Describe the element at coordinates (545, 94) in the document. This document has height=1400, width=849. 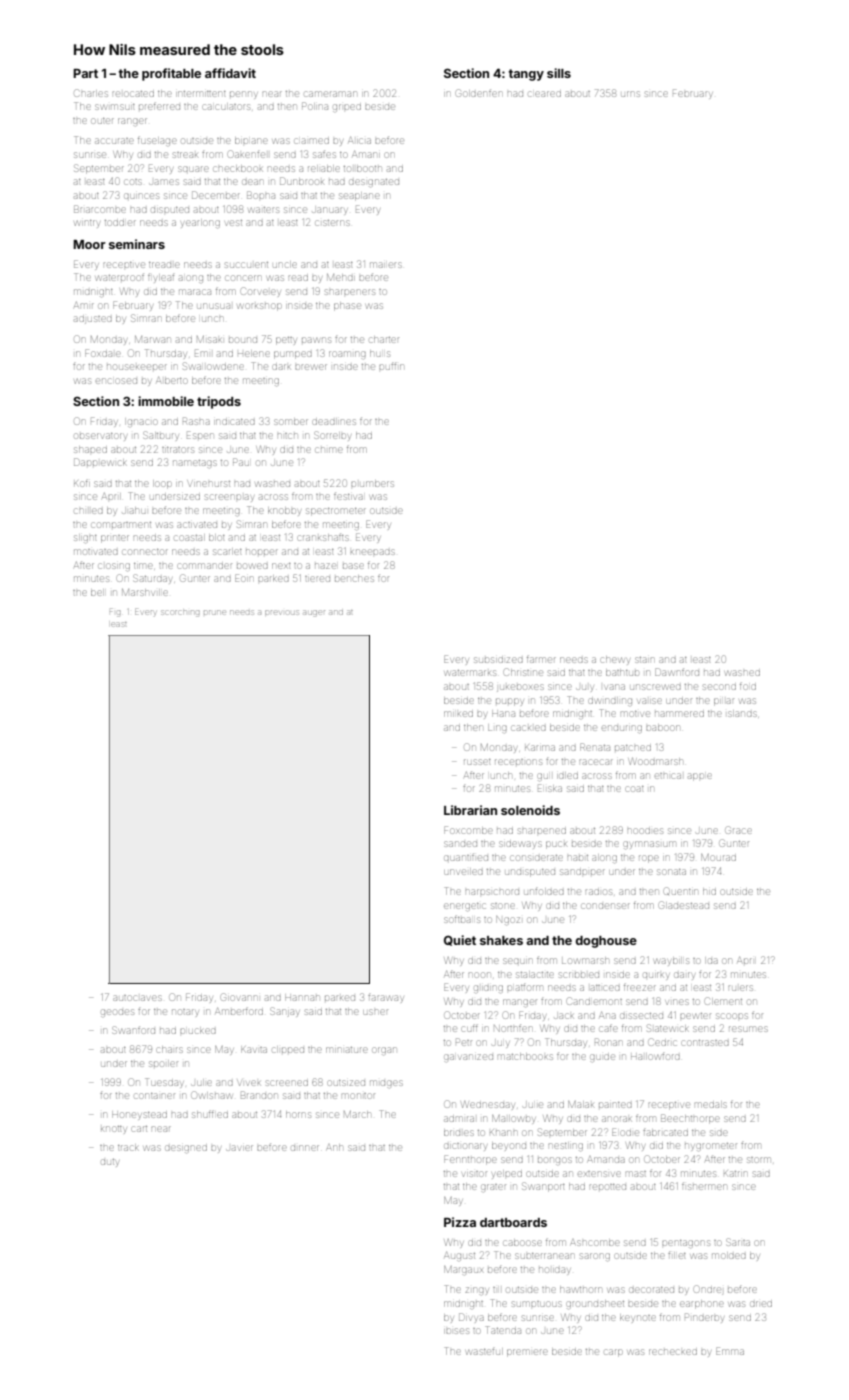
I see `cleared` at that location.
